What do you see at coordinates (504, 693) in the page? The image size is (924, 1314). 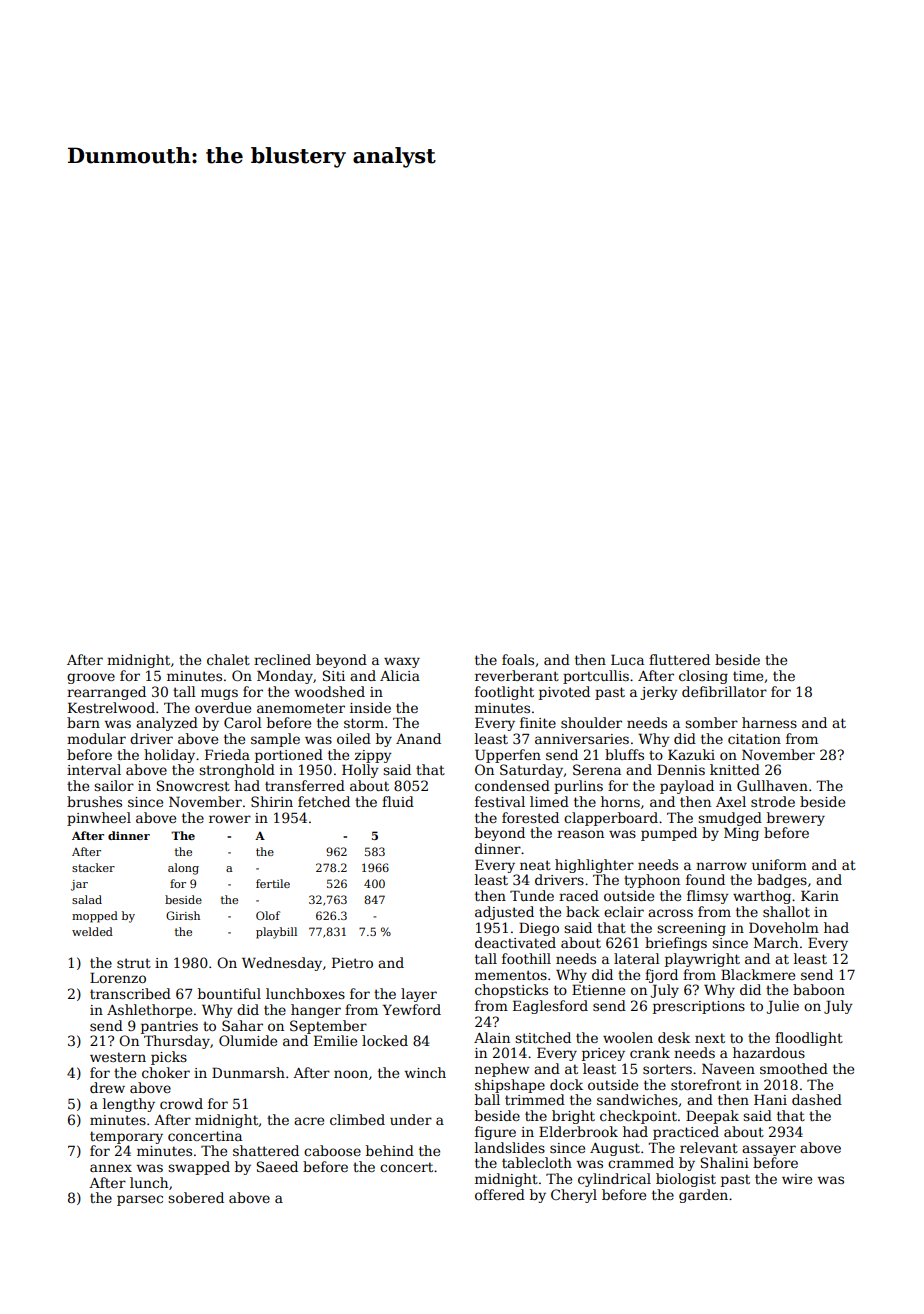 I see `footlight` at bounding box center [504, 693].
